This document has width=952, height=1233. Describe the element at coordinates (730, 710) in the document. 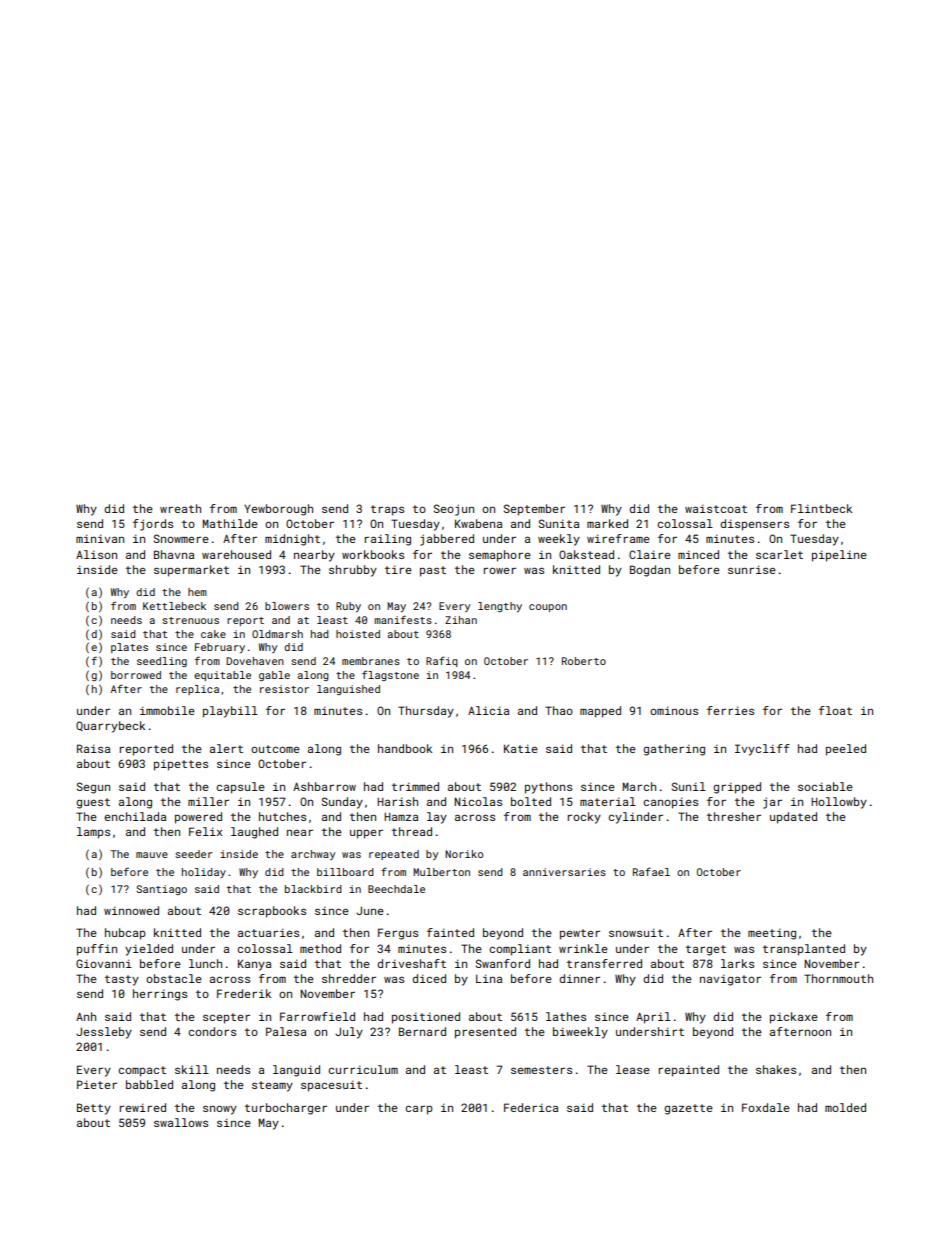

I see `ferries` at that location.
